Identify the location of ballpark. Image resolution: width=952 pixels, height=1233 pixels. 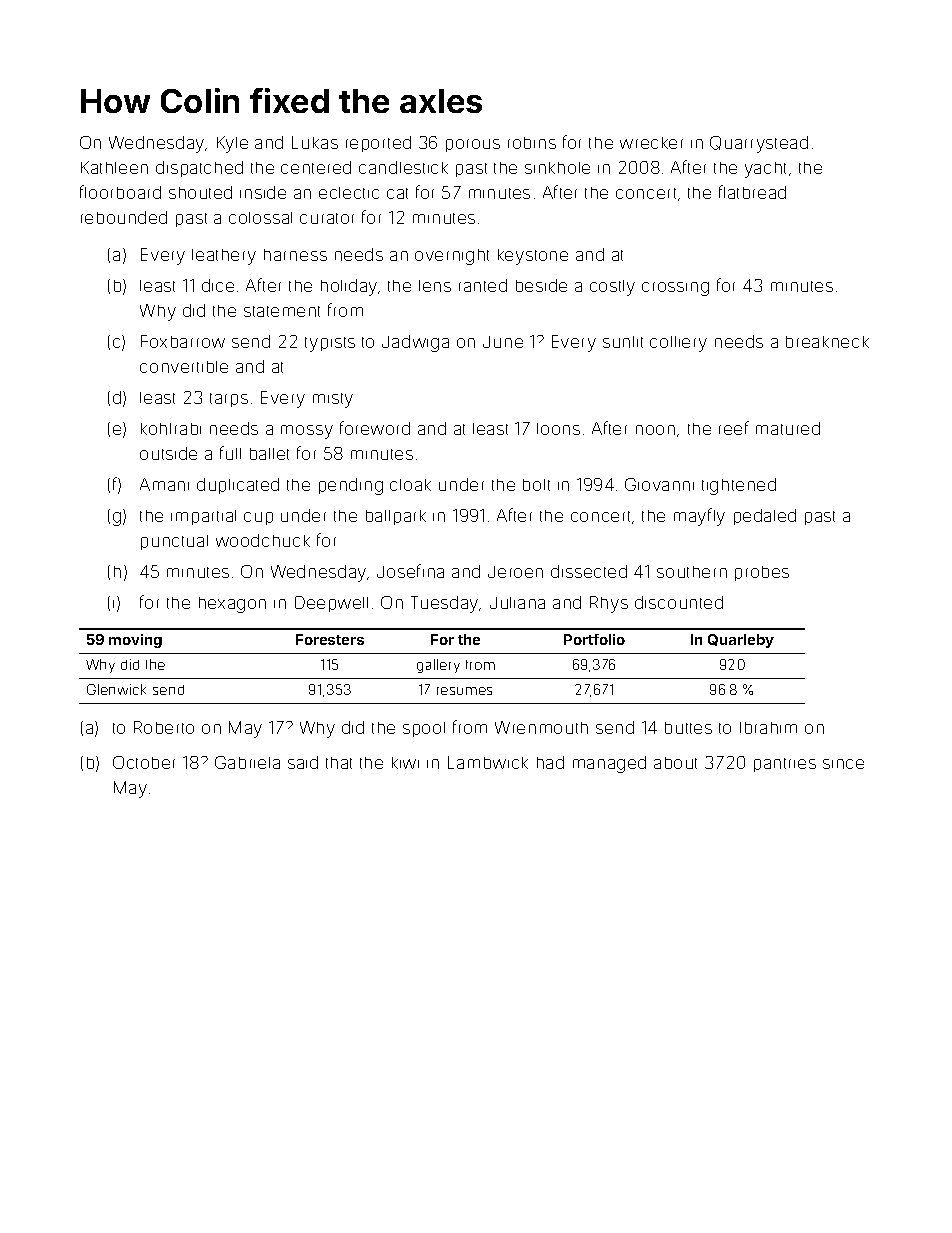
(396, 517).
